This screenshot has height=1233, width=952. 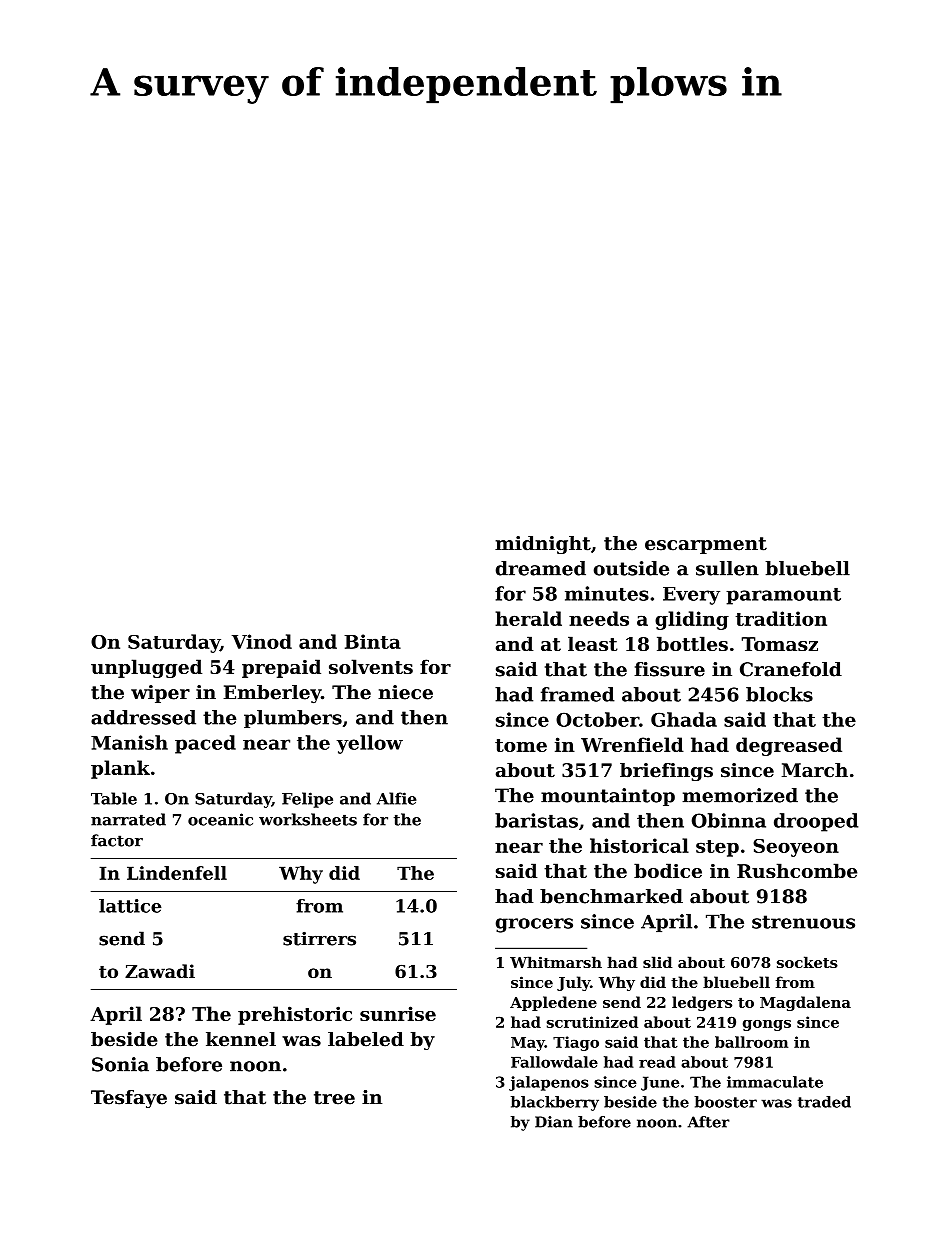 What do you see at coordinates (767, 1025) in the screenshot?
I see `gongs` at bounding box center [767, 1025].
